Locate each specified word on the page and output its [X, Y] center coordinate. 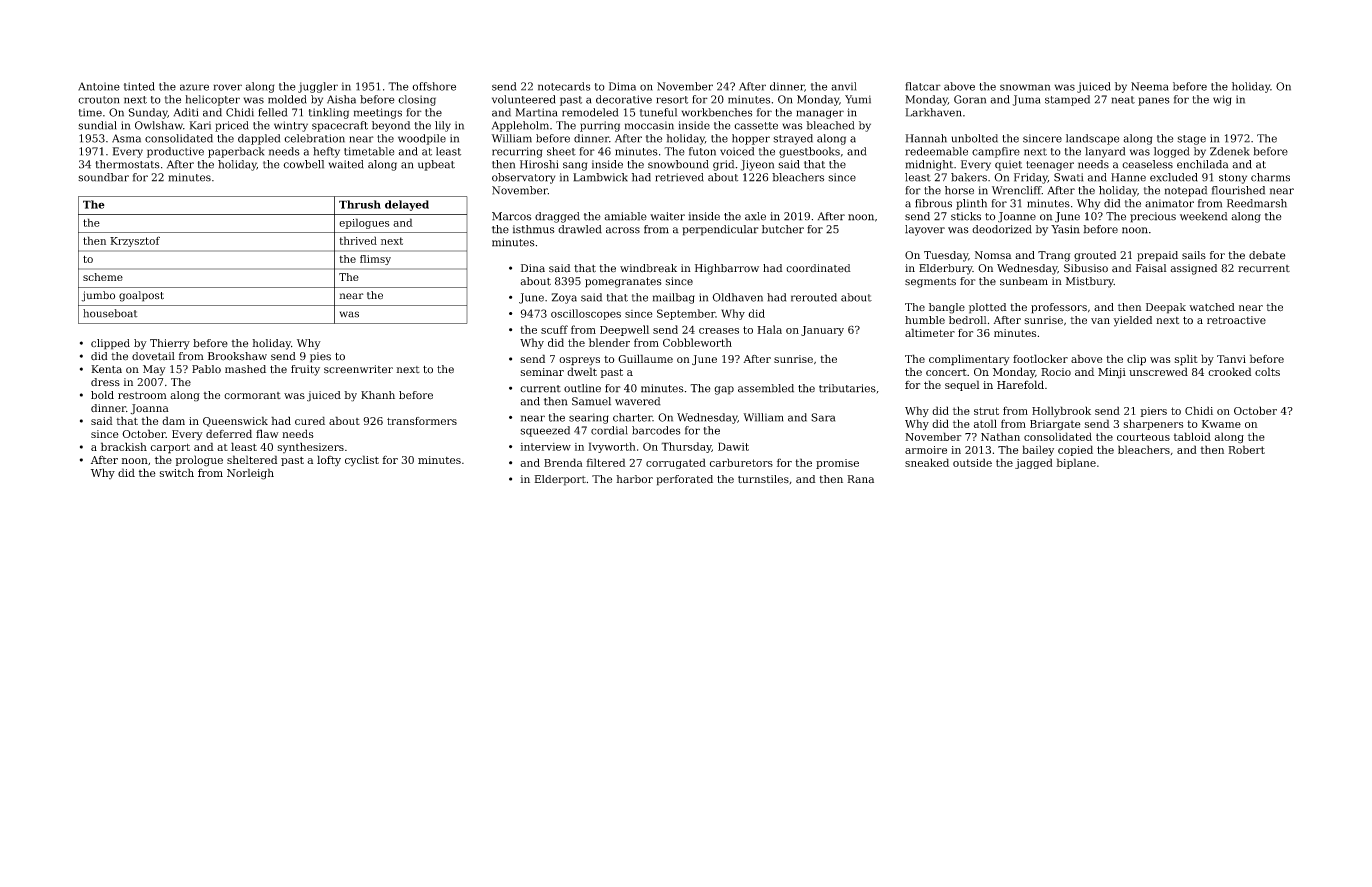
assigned [1193, 269]
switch [177, 472]
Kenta [106, 369]
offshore [434, 86]
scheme [103, 277]
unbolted [975, 138]
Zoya [564, 298]
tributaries [847, 388]
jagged [1034, 463]
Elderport [560, 480]
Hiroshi [539, 164]
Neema [1149, 86]
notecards [564, 86]
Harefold [1020, 384]
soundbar [103, 177]
